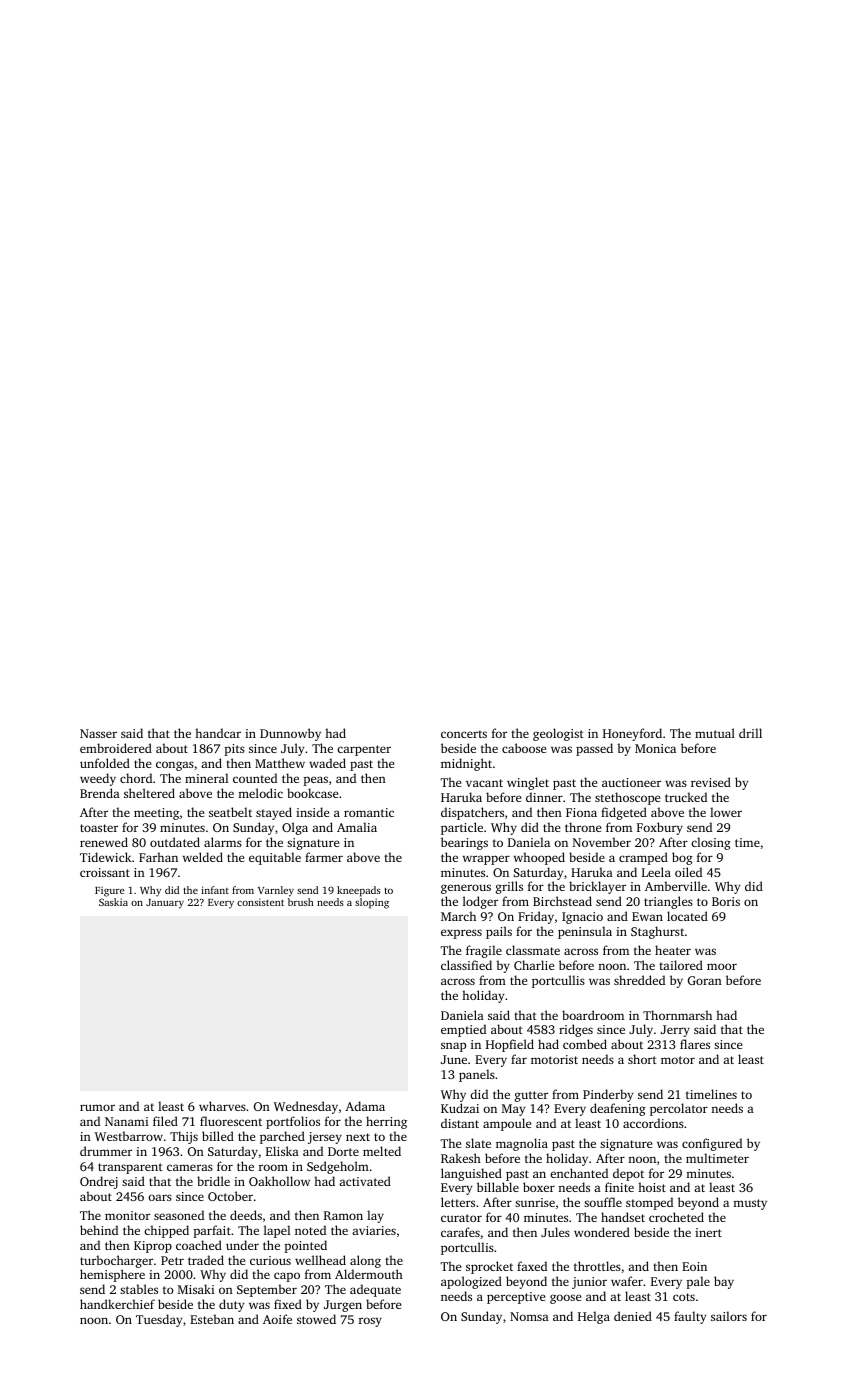 This screenshot has height=1400, width=849. What do you see at coordinates (464, 734) in the screenshot?
I see `concerts` at bounding box center [464, 734].
